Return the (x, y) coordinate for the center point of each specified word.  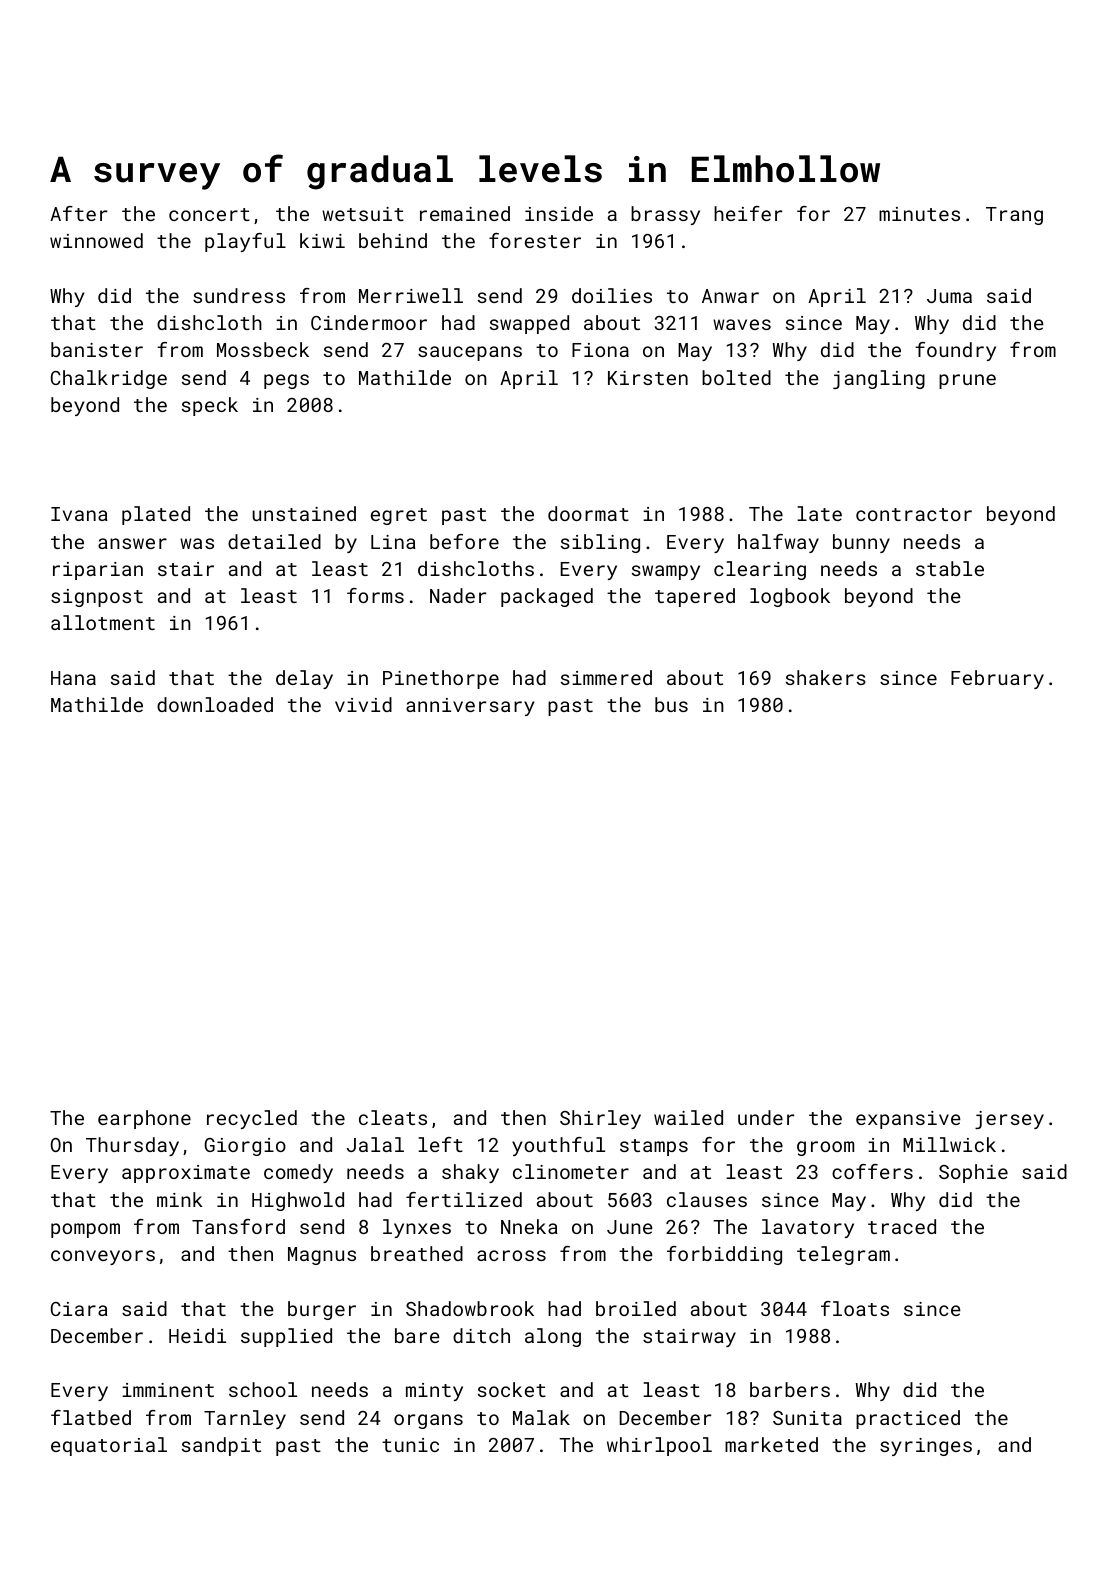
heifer (748, 213)
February (997, 679)
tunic (410, 1445)
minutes (919, 214)
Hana (73, 678)
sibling (600, 543)
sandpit (221, 1446)
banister (97, 349)
